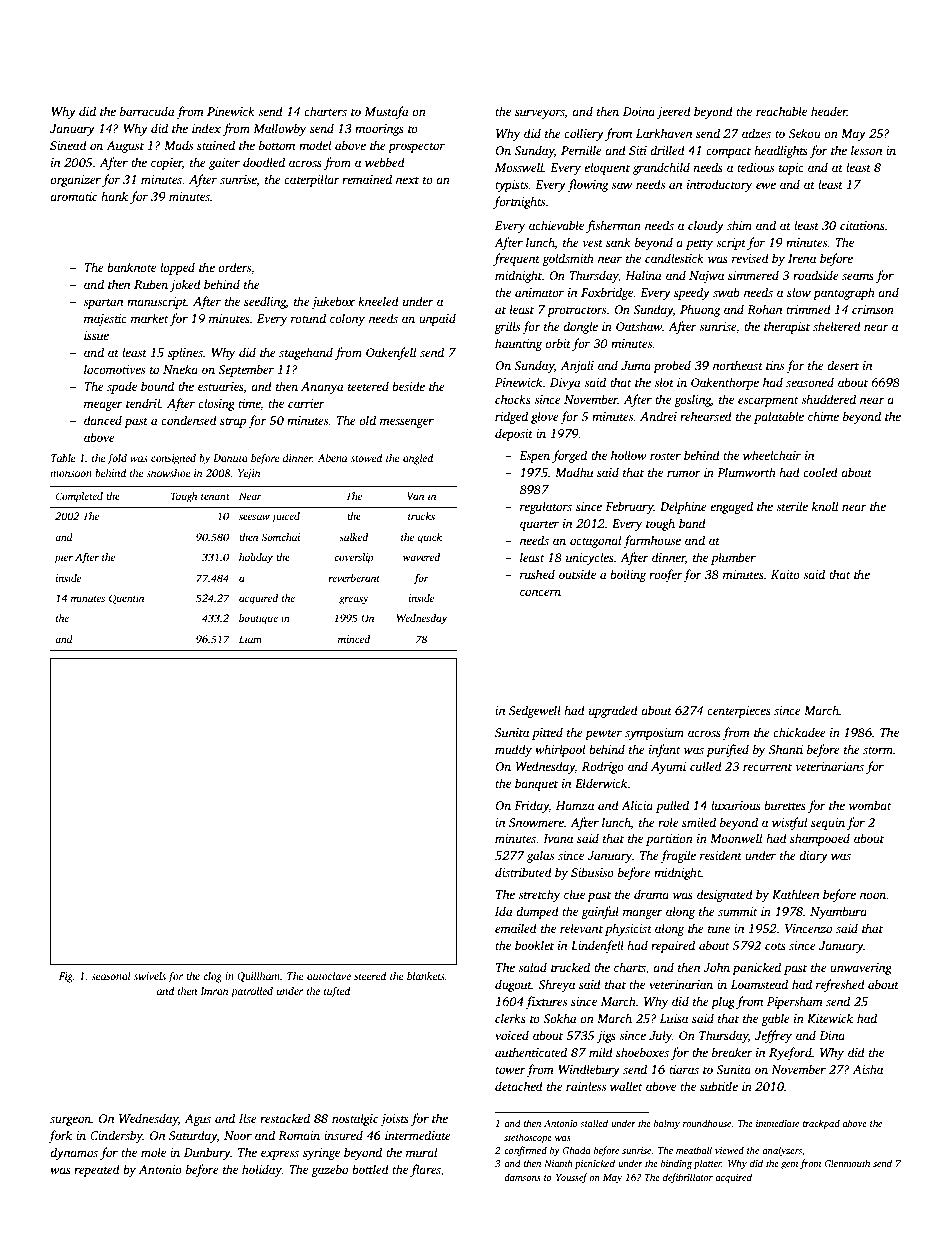  Describe the element at coordinates (189, 420) in the screenshot. I see `condensed` at that location.
